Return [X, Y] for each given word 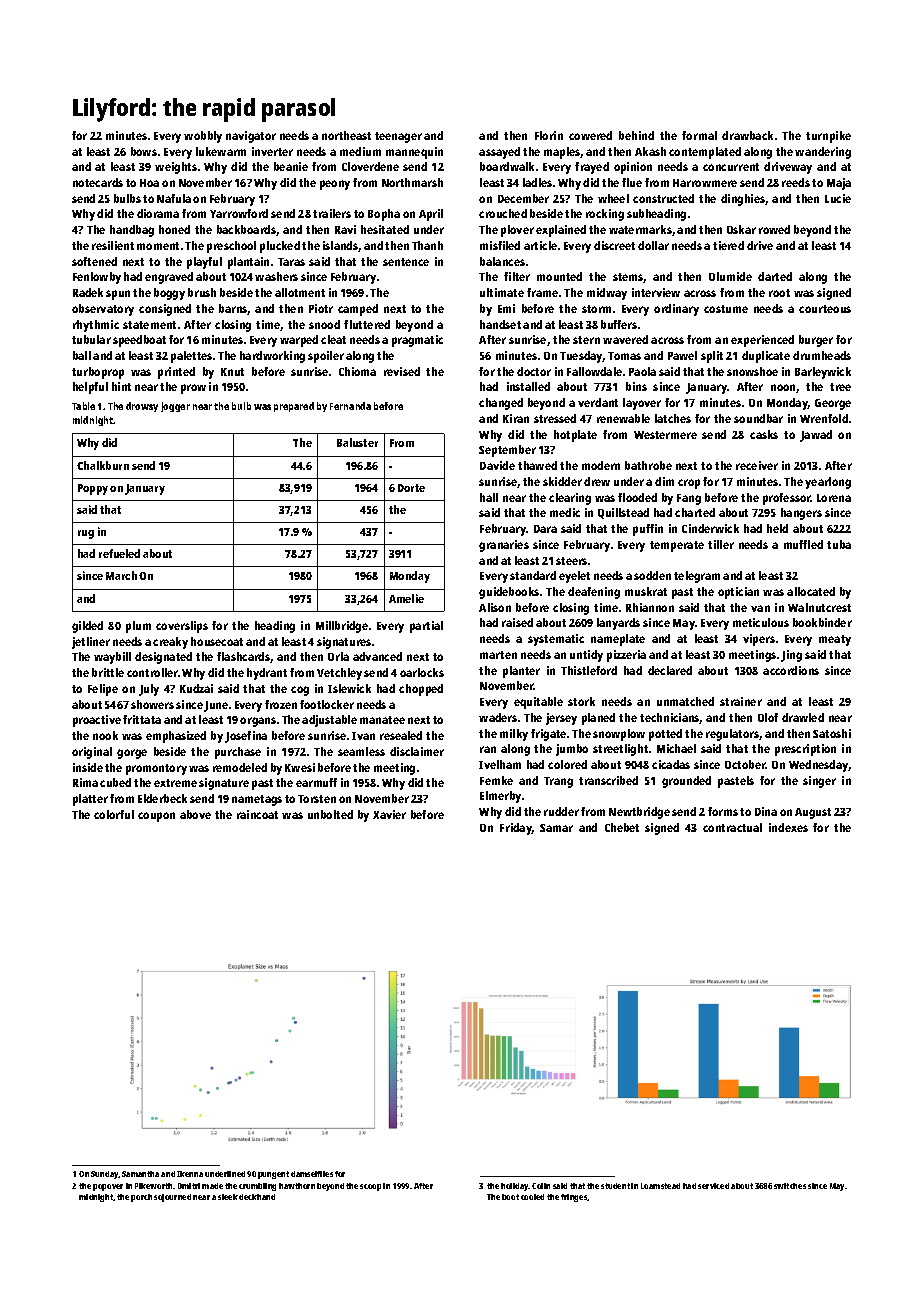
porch [141, 1198]
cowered [590, 135]
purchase [238, 753]
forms [723, 811]
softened [94, 261]
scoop [370, 1187]
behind [636, 135]
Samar [556, 828]
